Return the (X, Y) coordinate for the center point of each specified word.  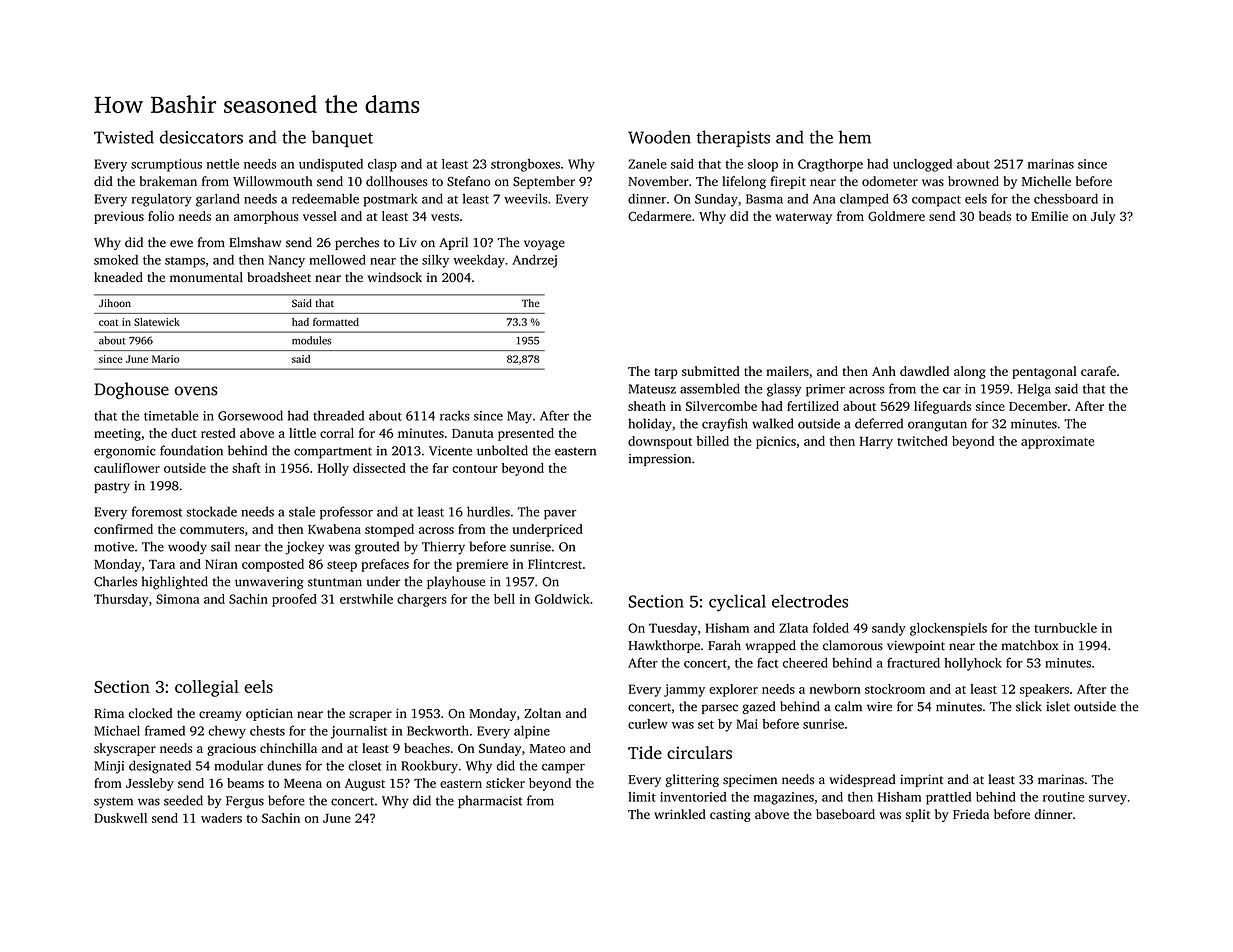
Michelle (1046, 181)
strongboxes (525, 165)
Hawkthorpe (664, 646)
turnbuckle (1065, 628)
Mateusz (652, 389)
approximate (1057, 442)
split (918, 815)
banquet (342, 138)
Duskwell (120, 818)
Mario (166, 359)
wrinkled (680, 814)
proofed (294, 600)
